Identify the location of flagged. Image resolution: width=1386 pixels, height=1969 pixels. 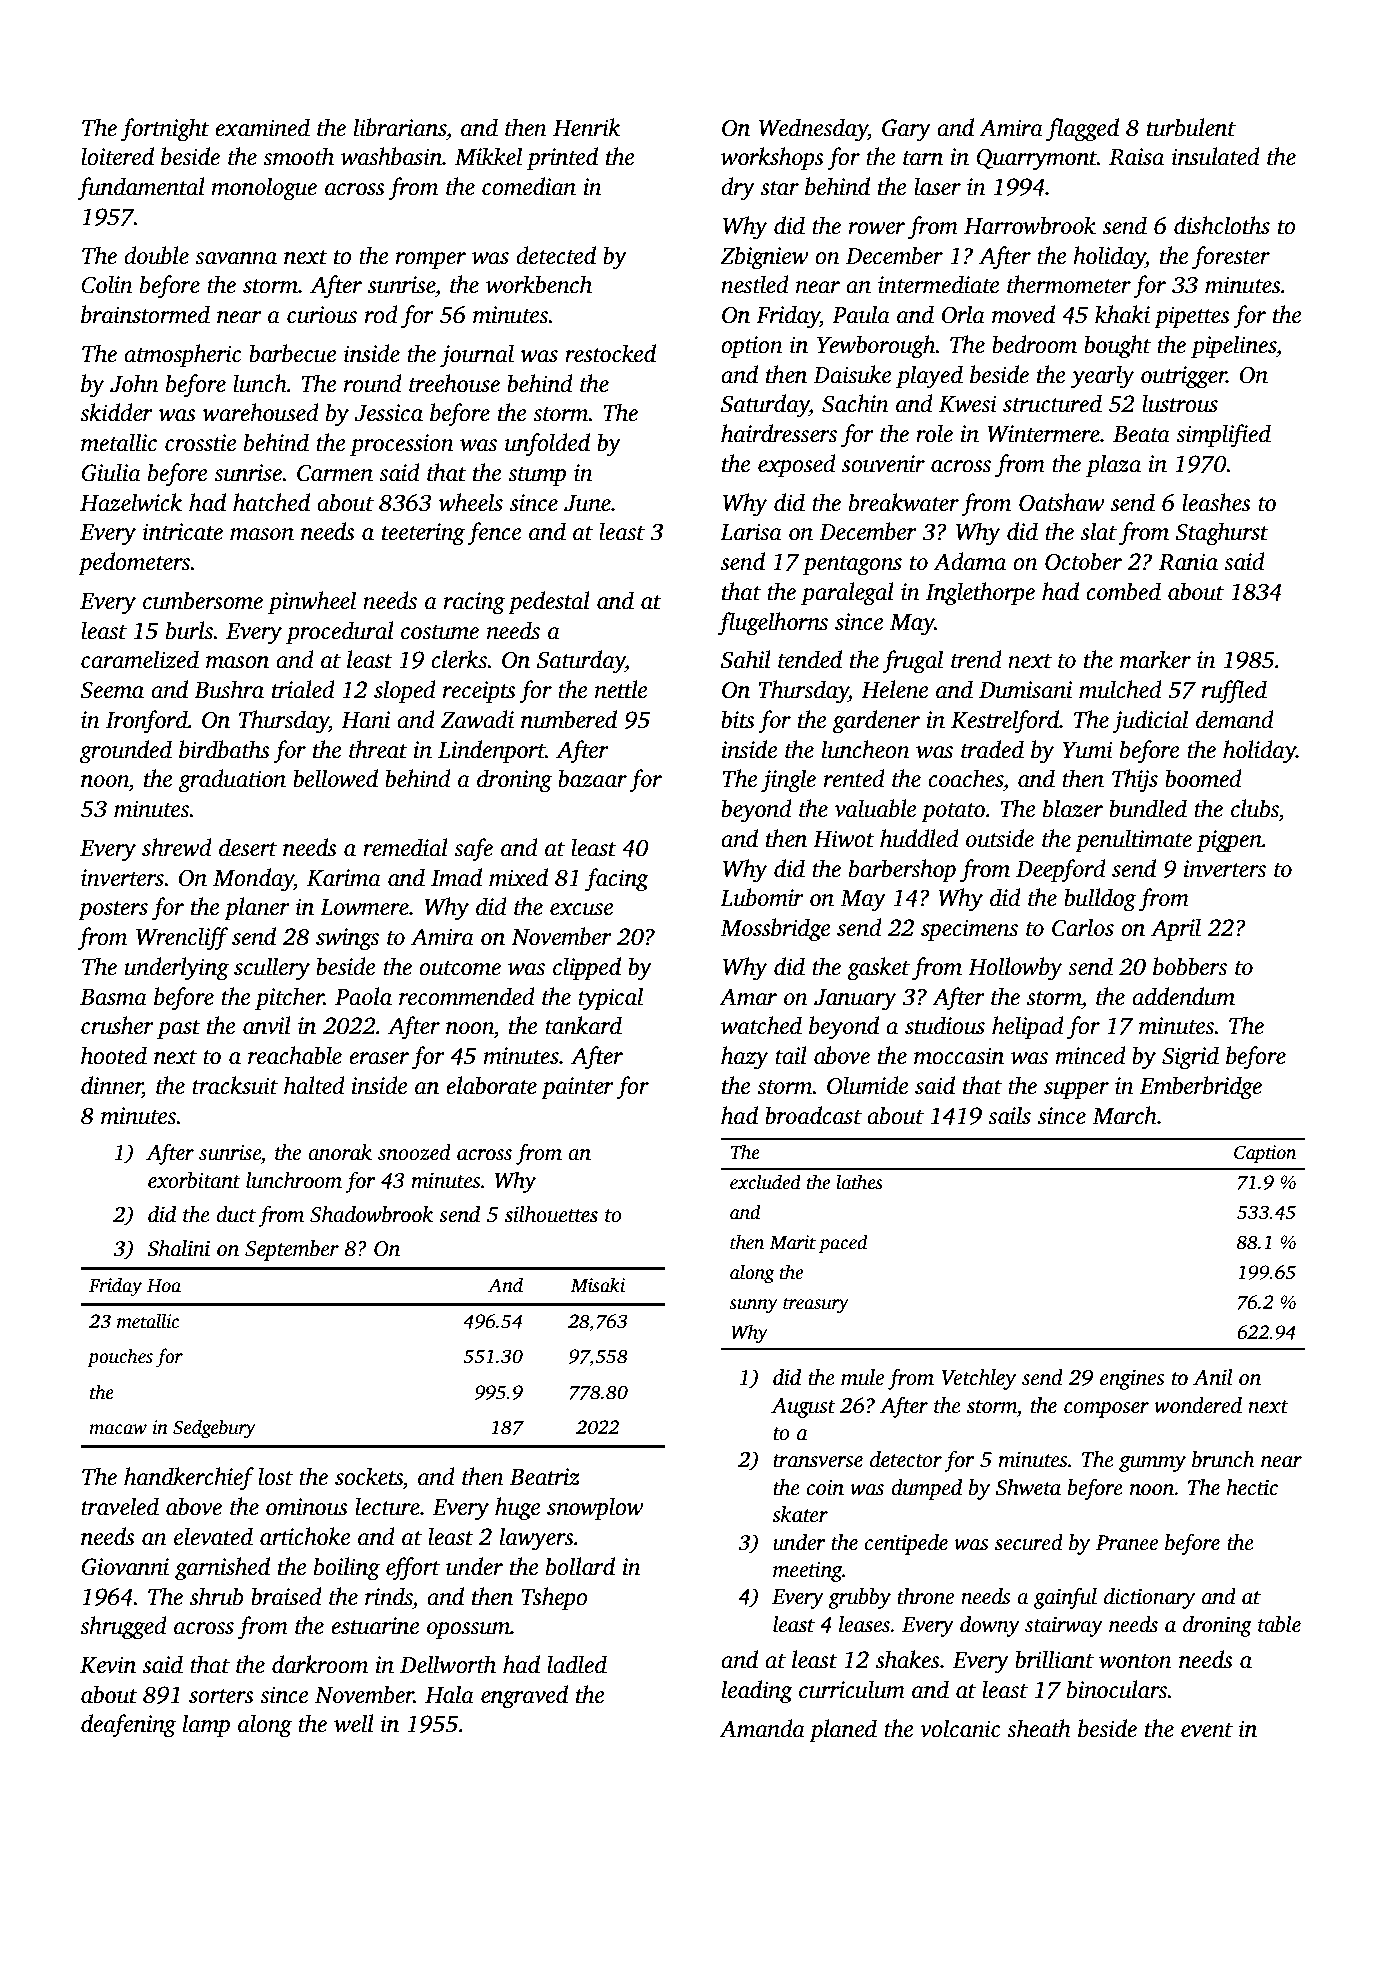
(1082, 130).
